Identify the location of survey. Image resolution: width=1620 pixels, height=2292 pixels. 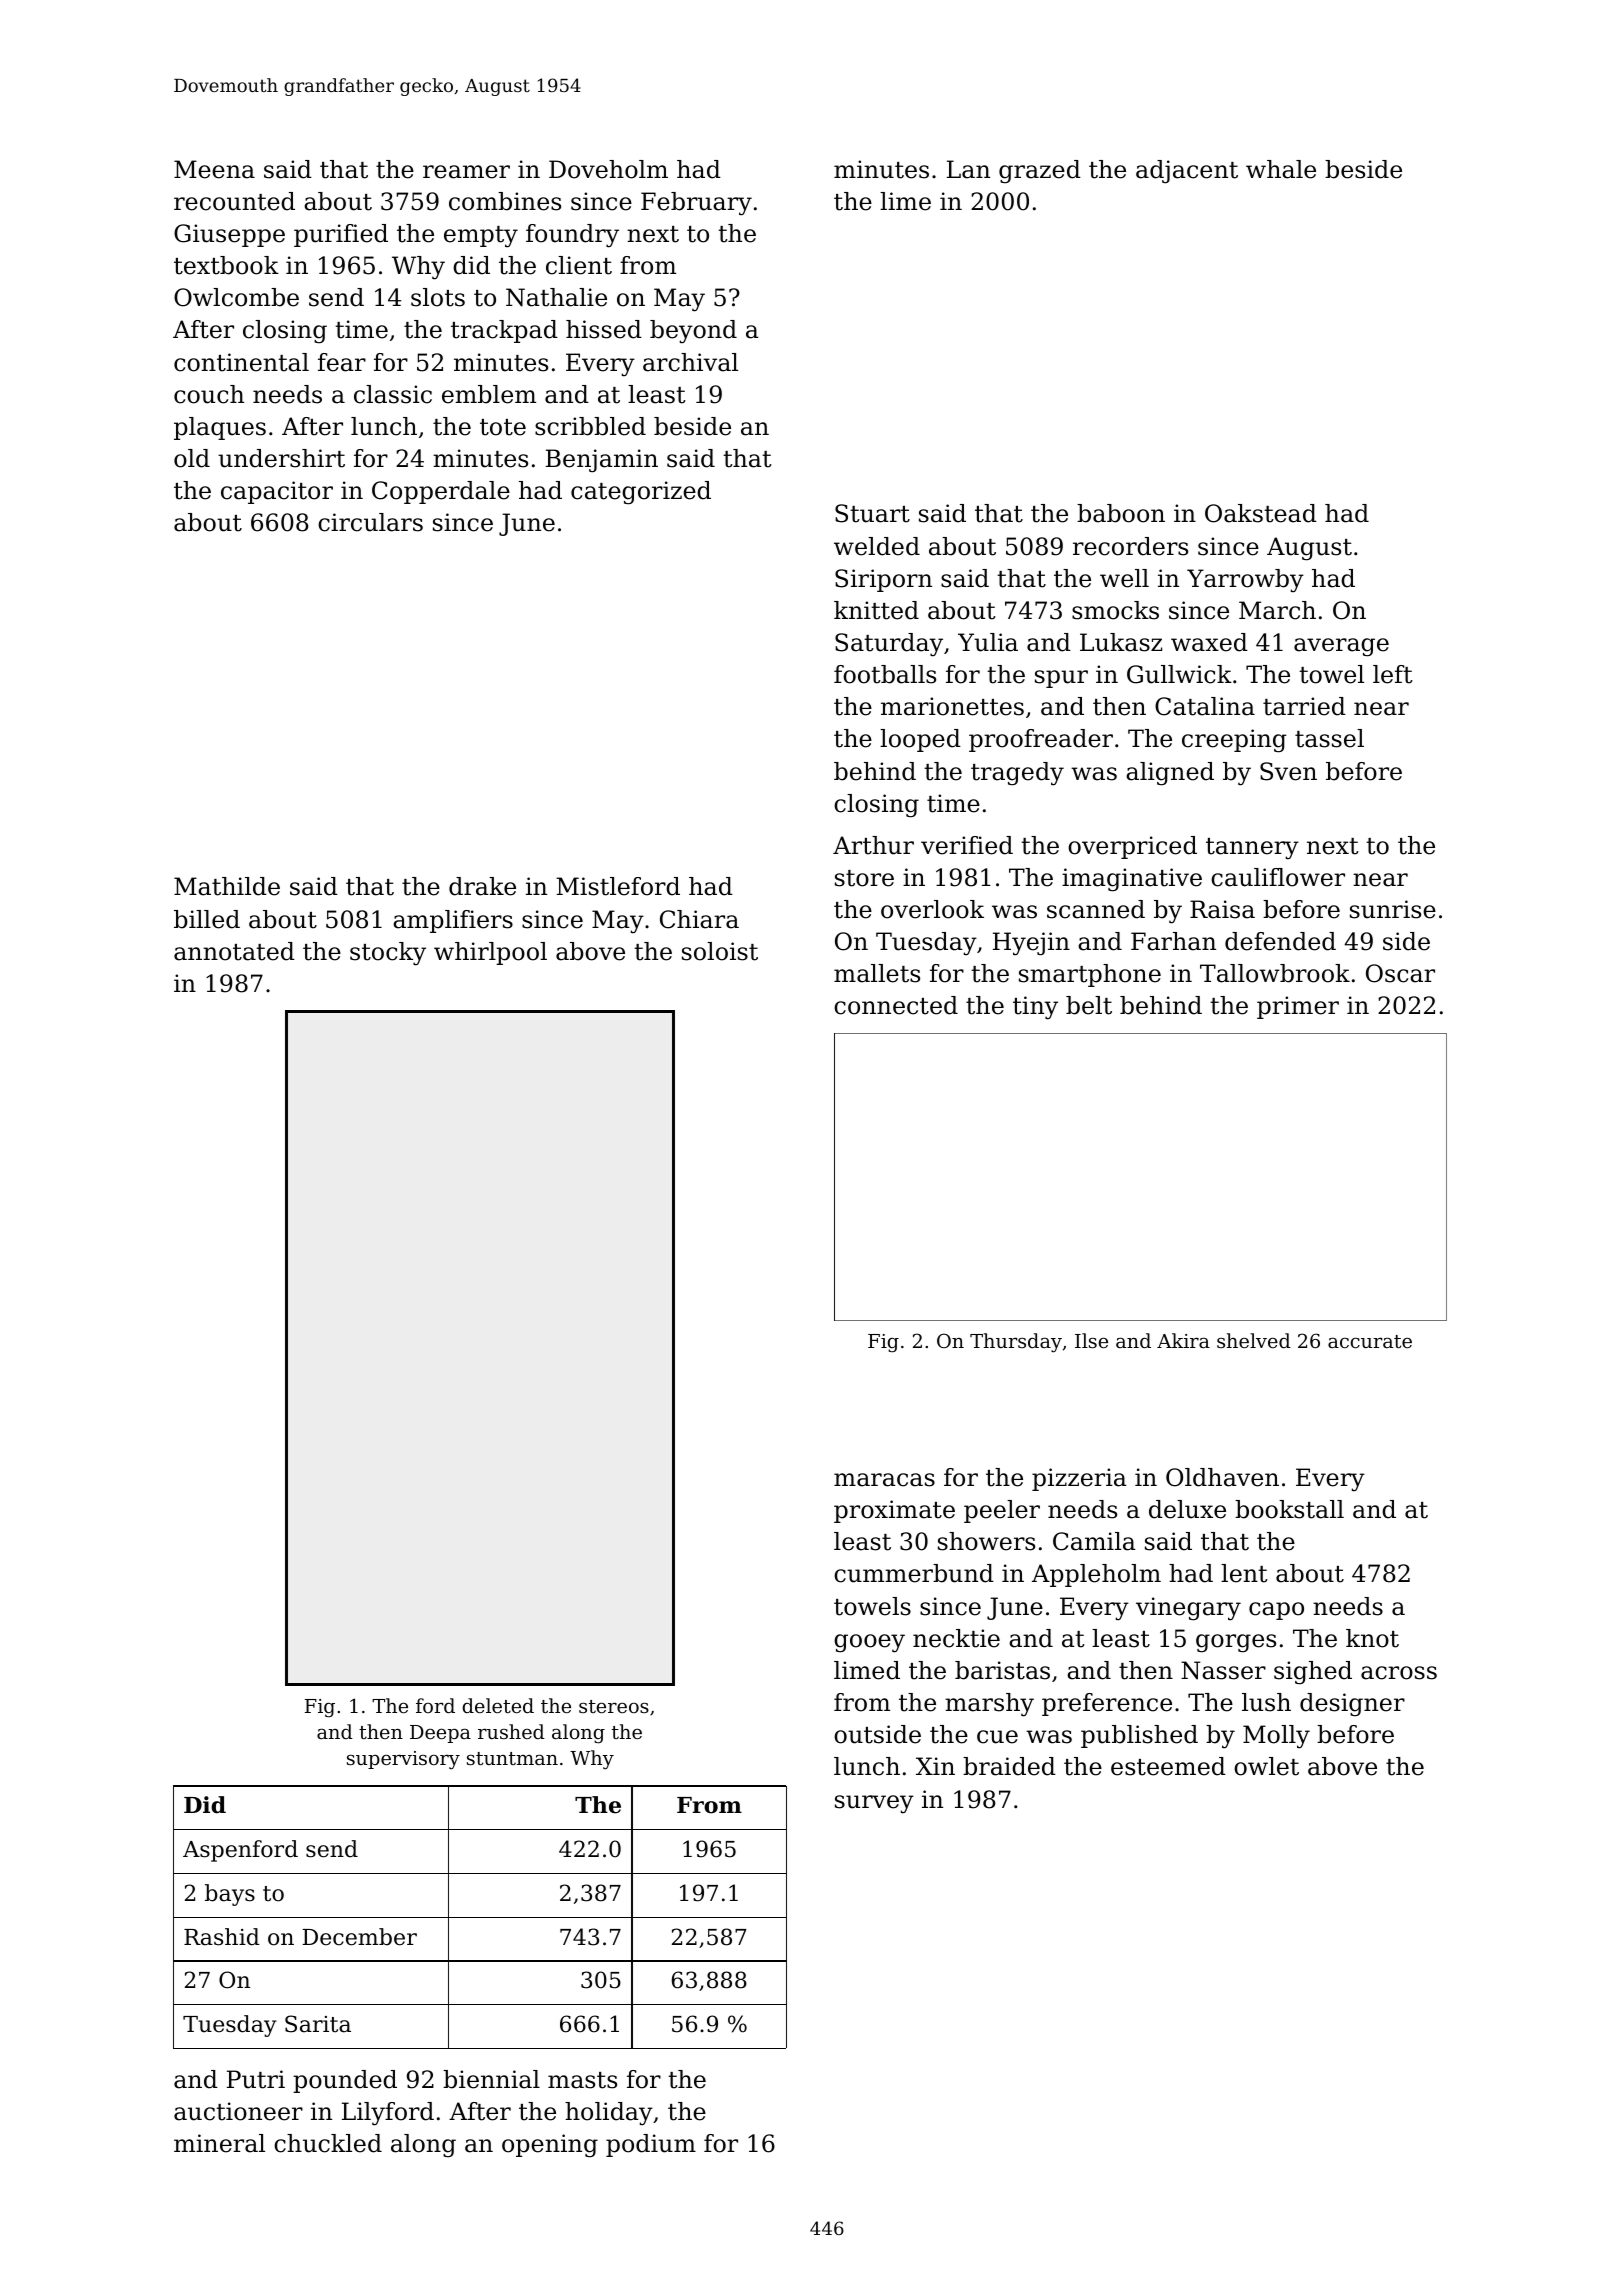
(874, 1804).
